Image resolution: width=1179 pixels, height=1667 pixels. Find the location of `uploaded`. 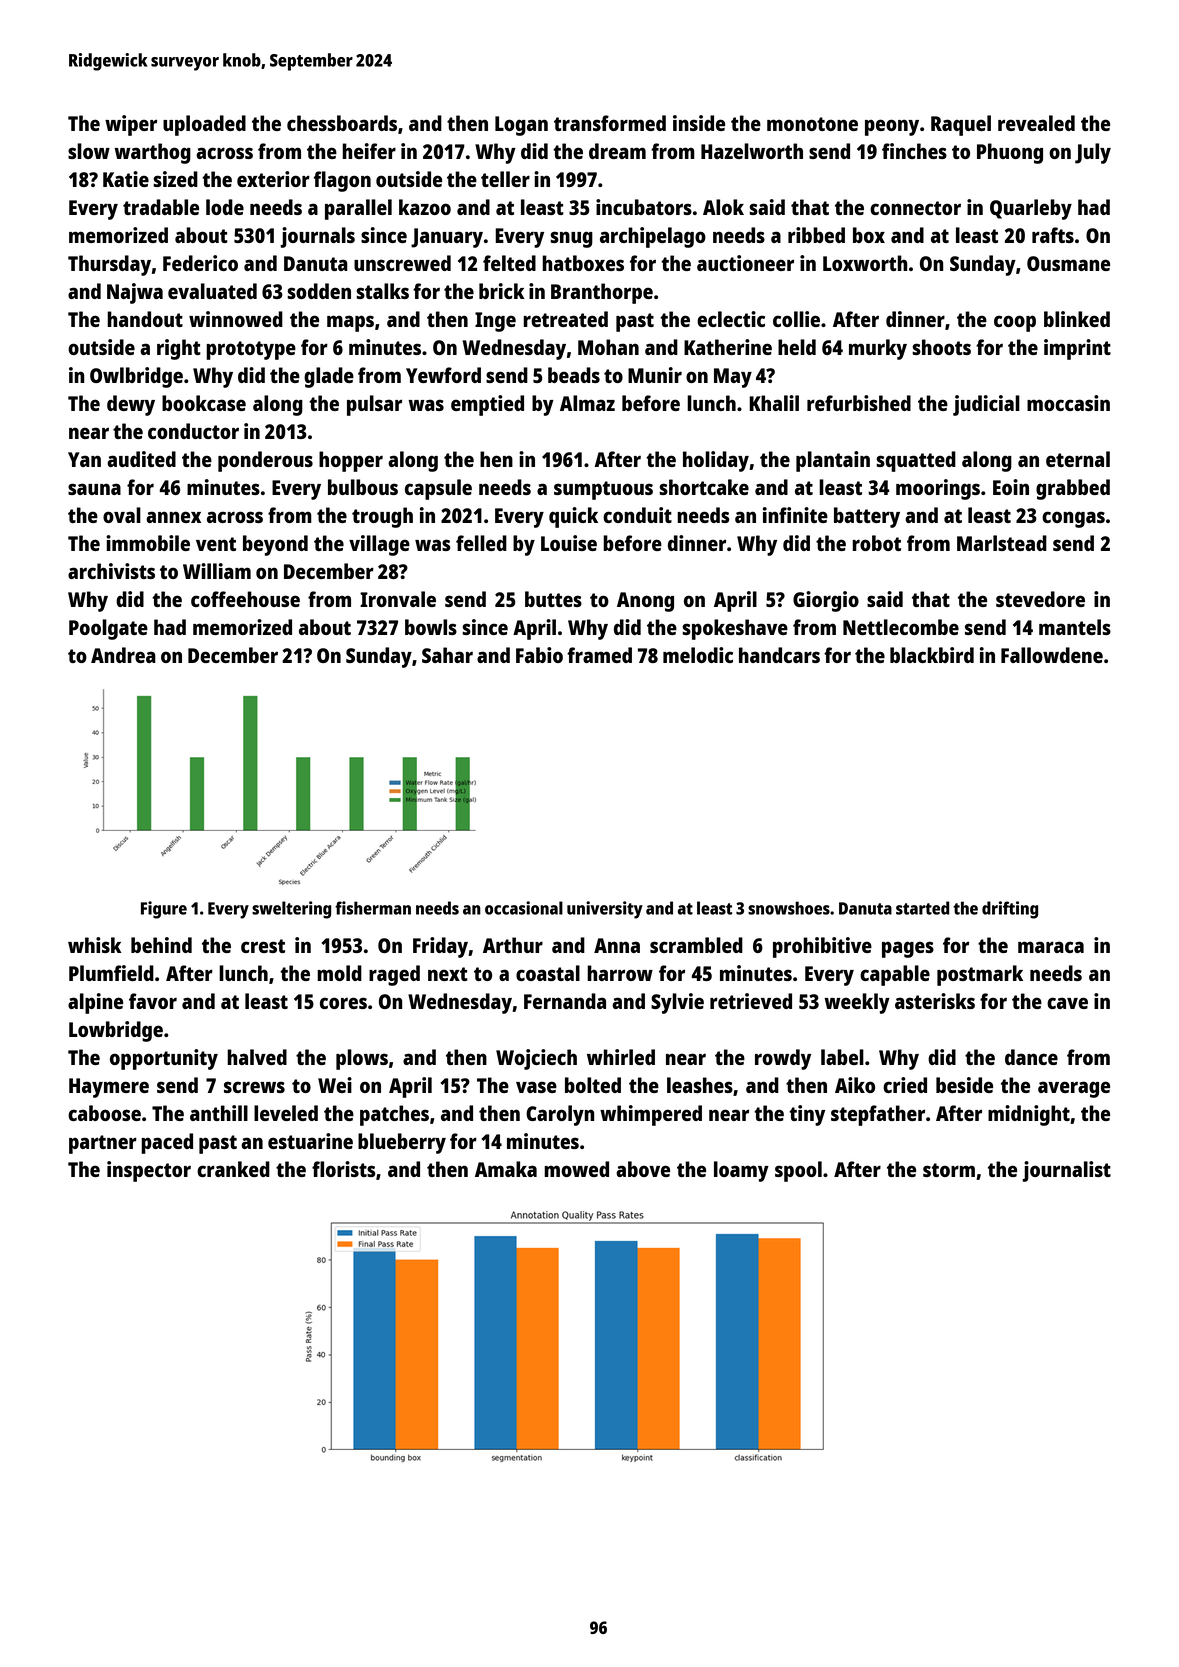

uploaded is located at coordinates (204, 125).
